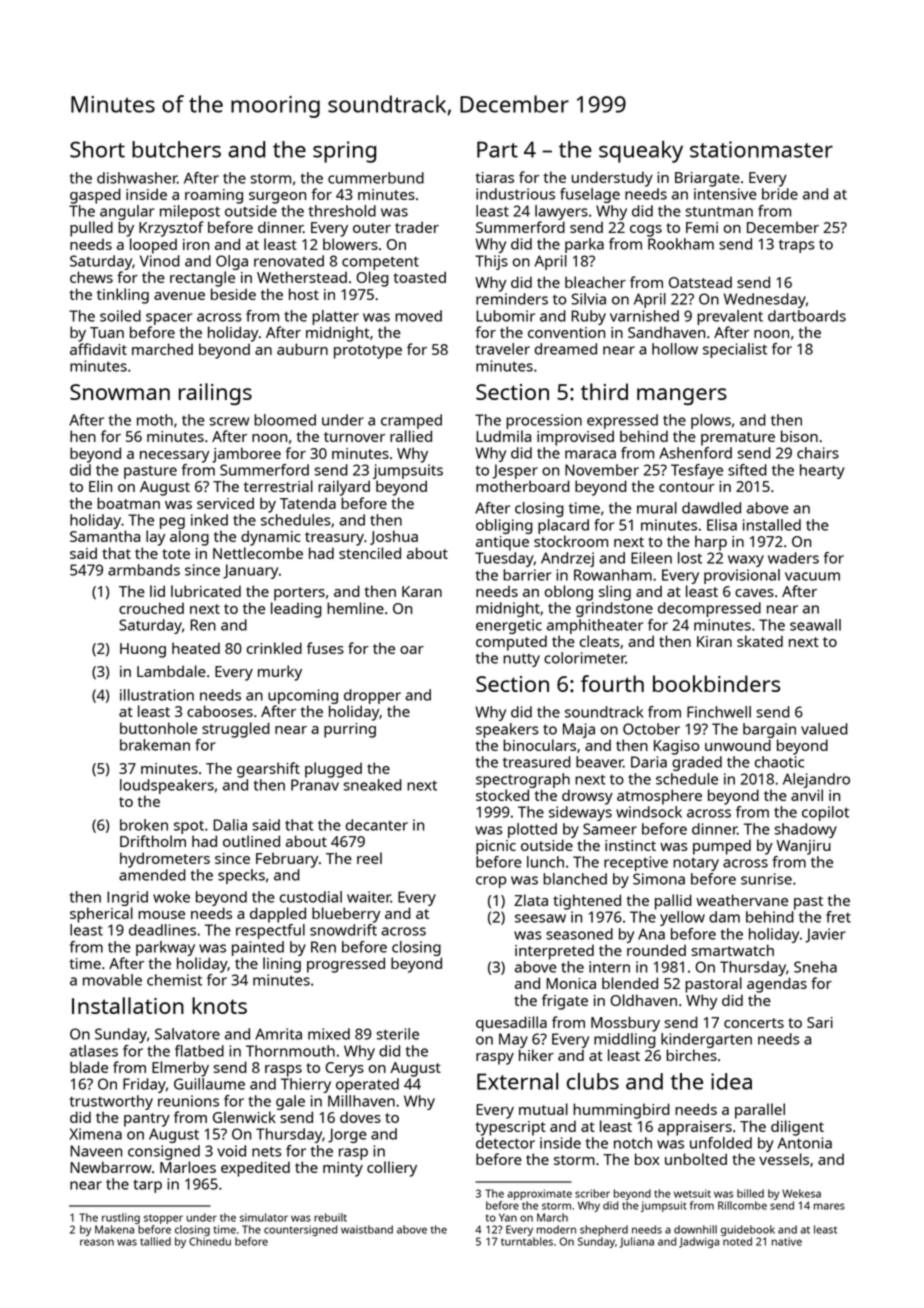 Image resolution: width=924 pixels, height=1308 pixels. Describe the element at coordinates (829, 1206) in the page. I see `mares` at that location.
